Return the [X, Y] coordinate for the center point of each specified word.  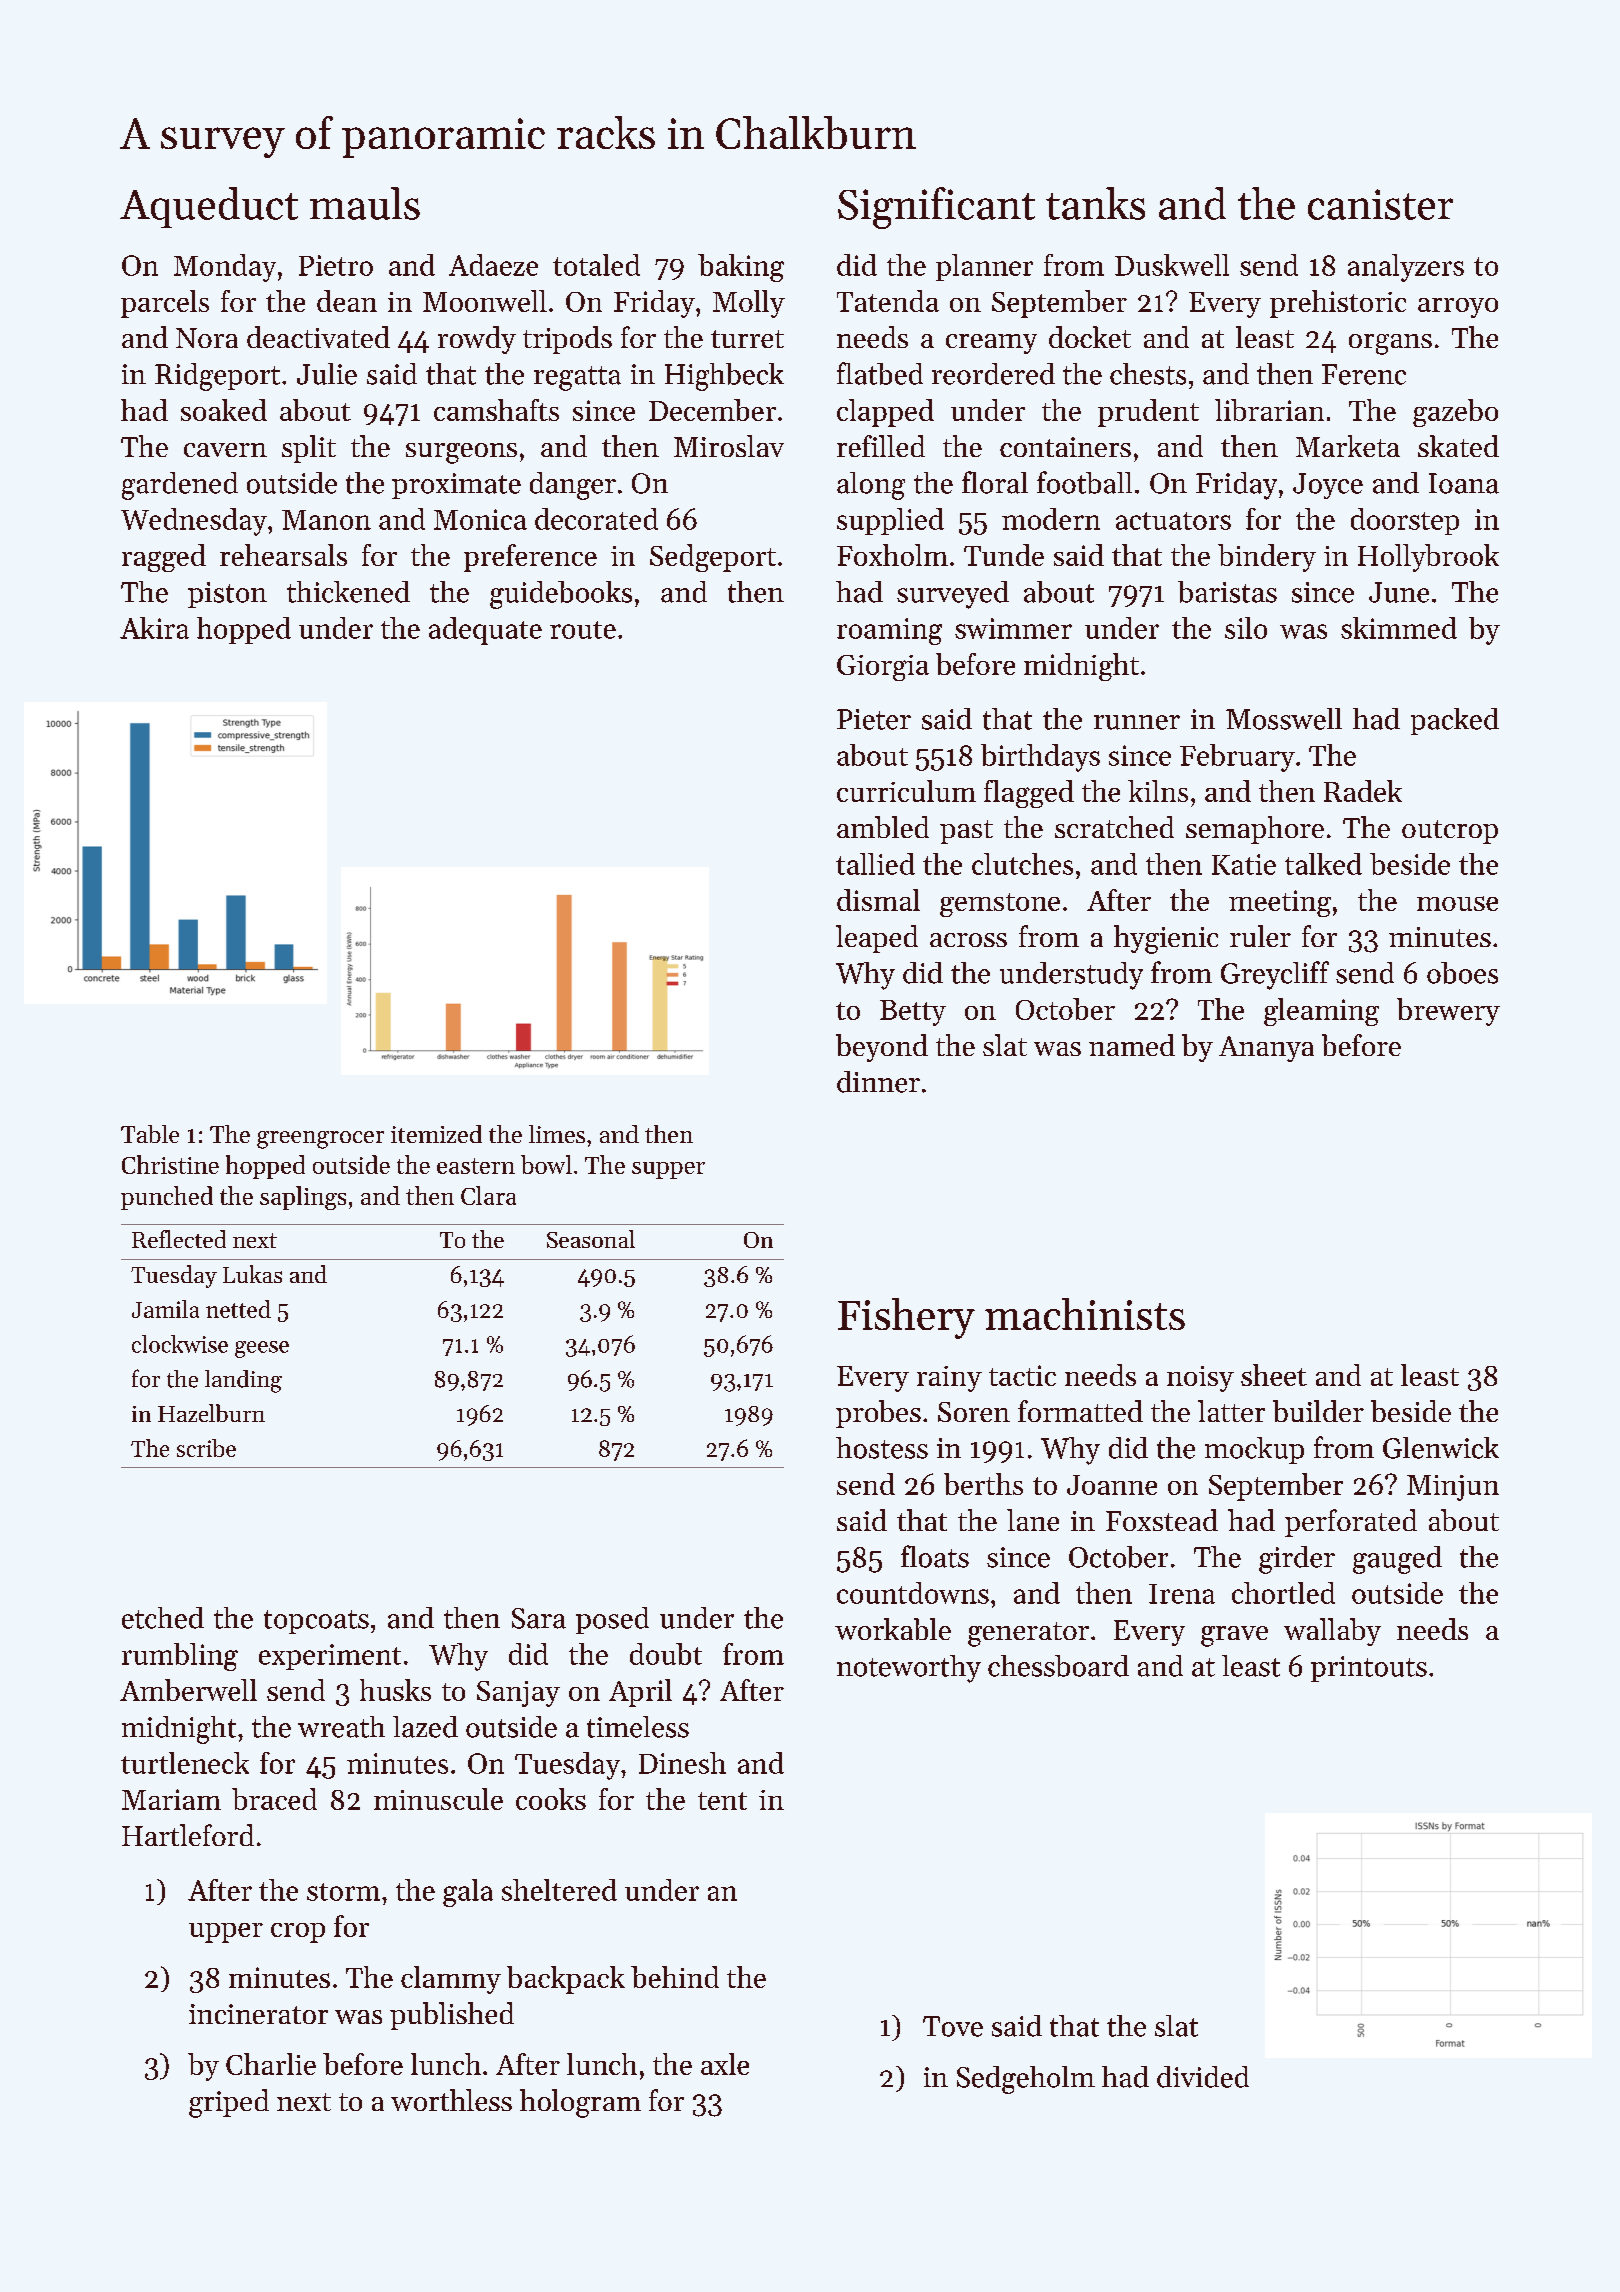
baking [741, 268]
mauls [365, 203]
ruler [1260, 936]
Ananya [1266, 1049]
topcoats [316, 1622]
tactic [1022, 1375]
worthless [451, 2100]
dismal [878, 900]
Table [150, 1134]
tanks [1095, 203]
